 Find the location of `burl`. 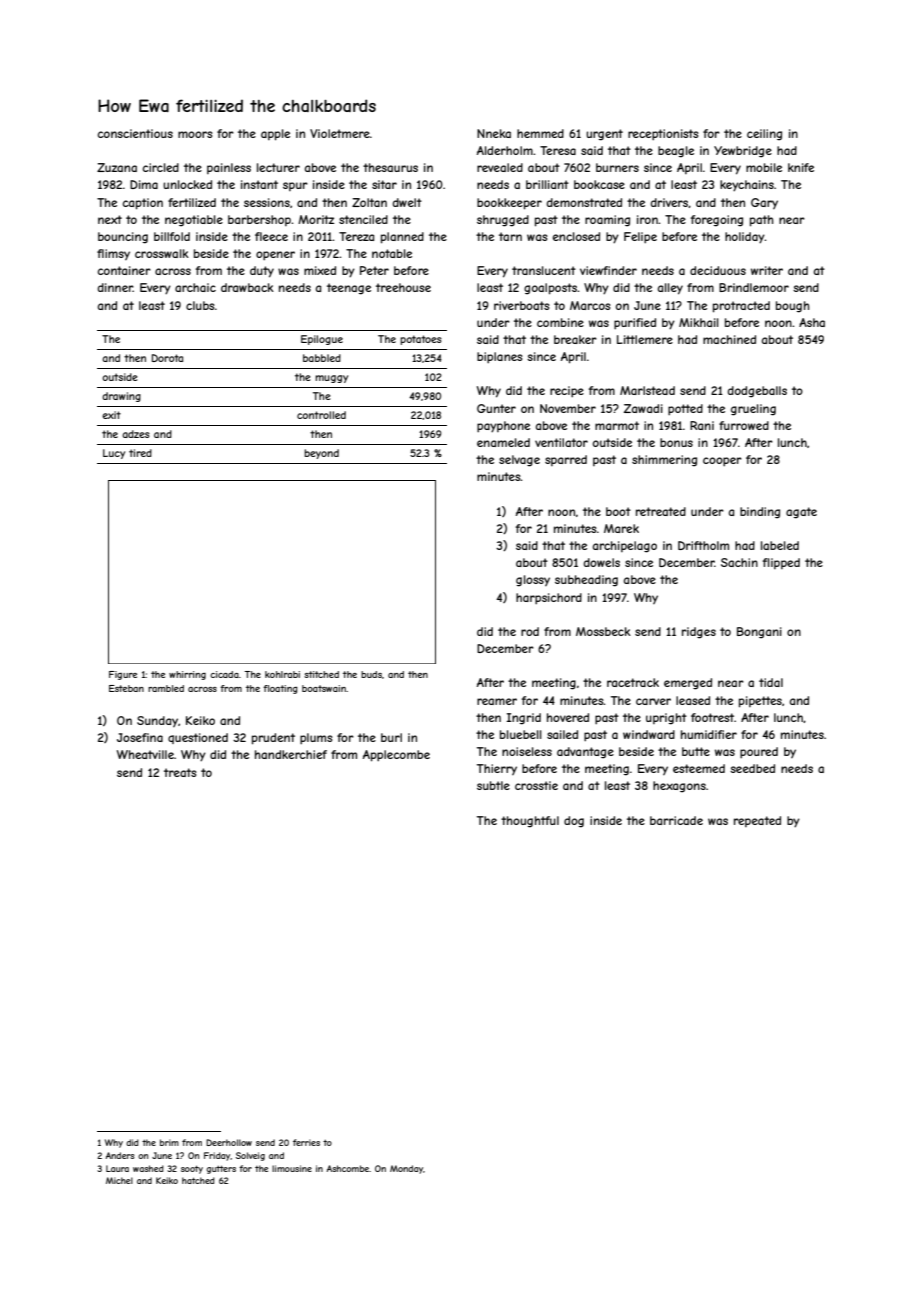

burl is located at coordinates (391, 737).
